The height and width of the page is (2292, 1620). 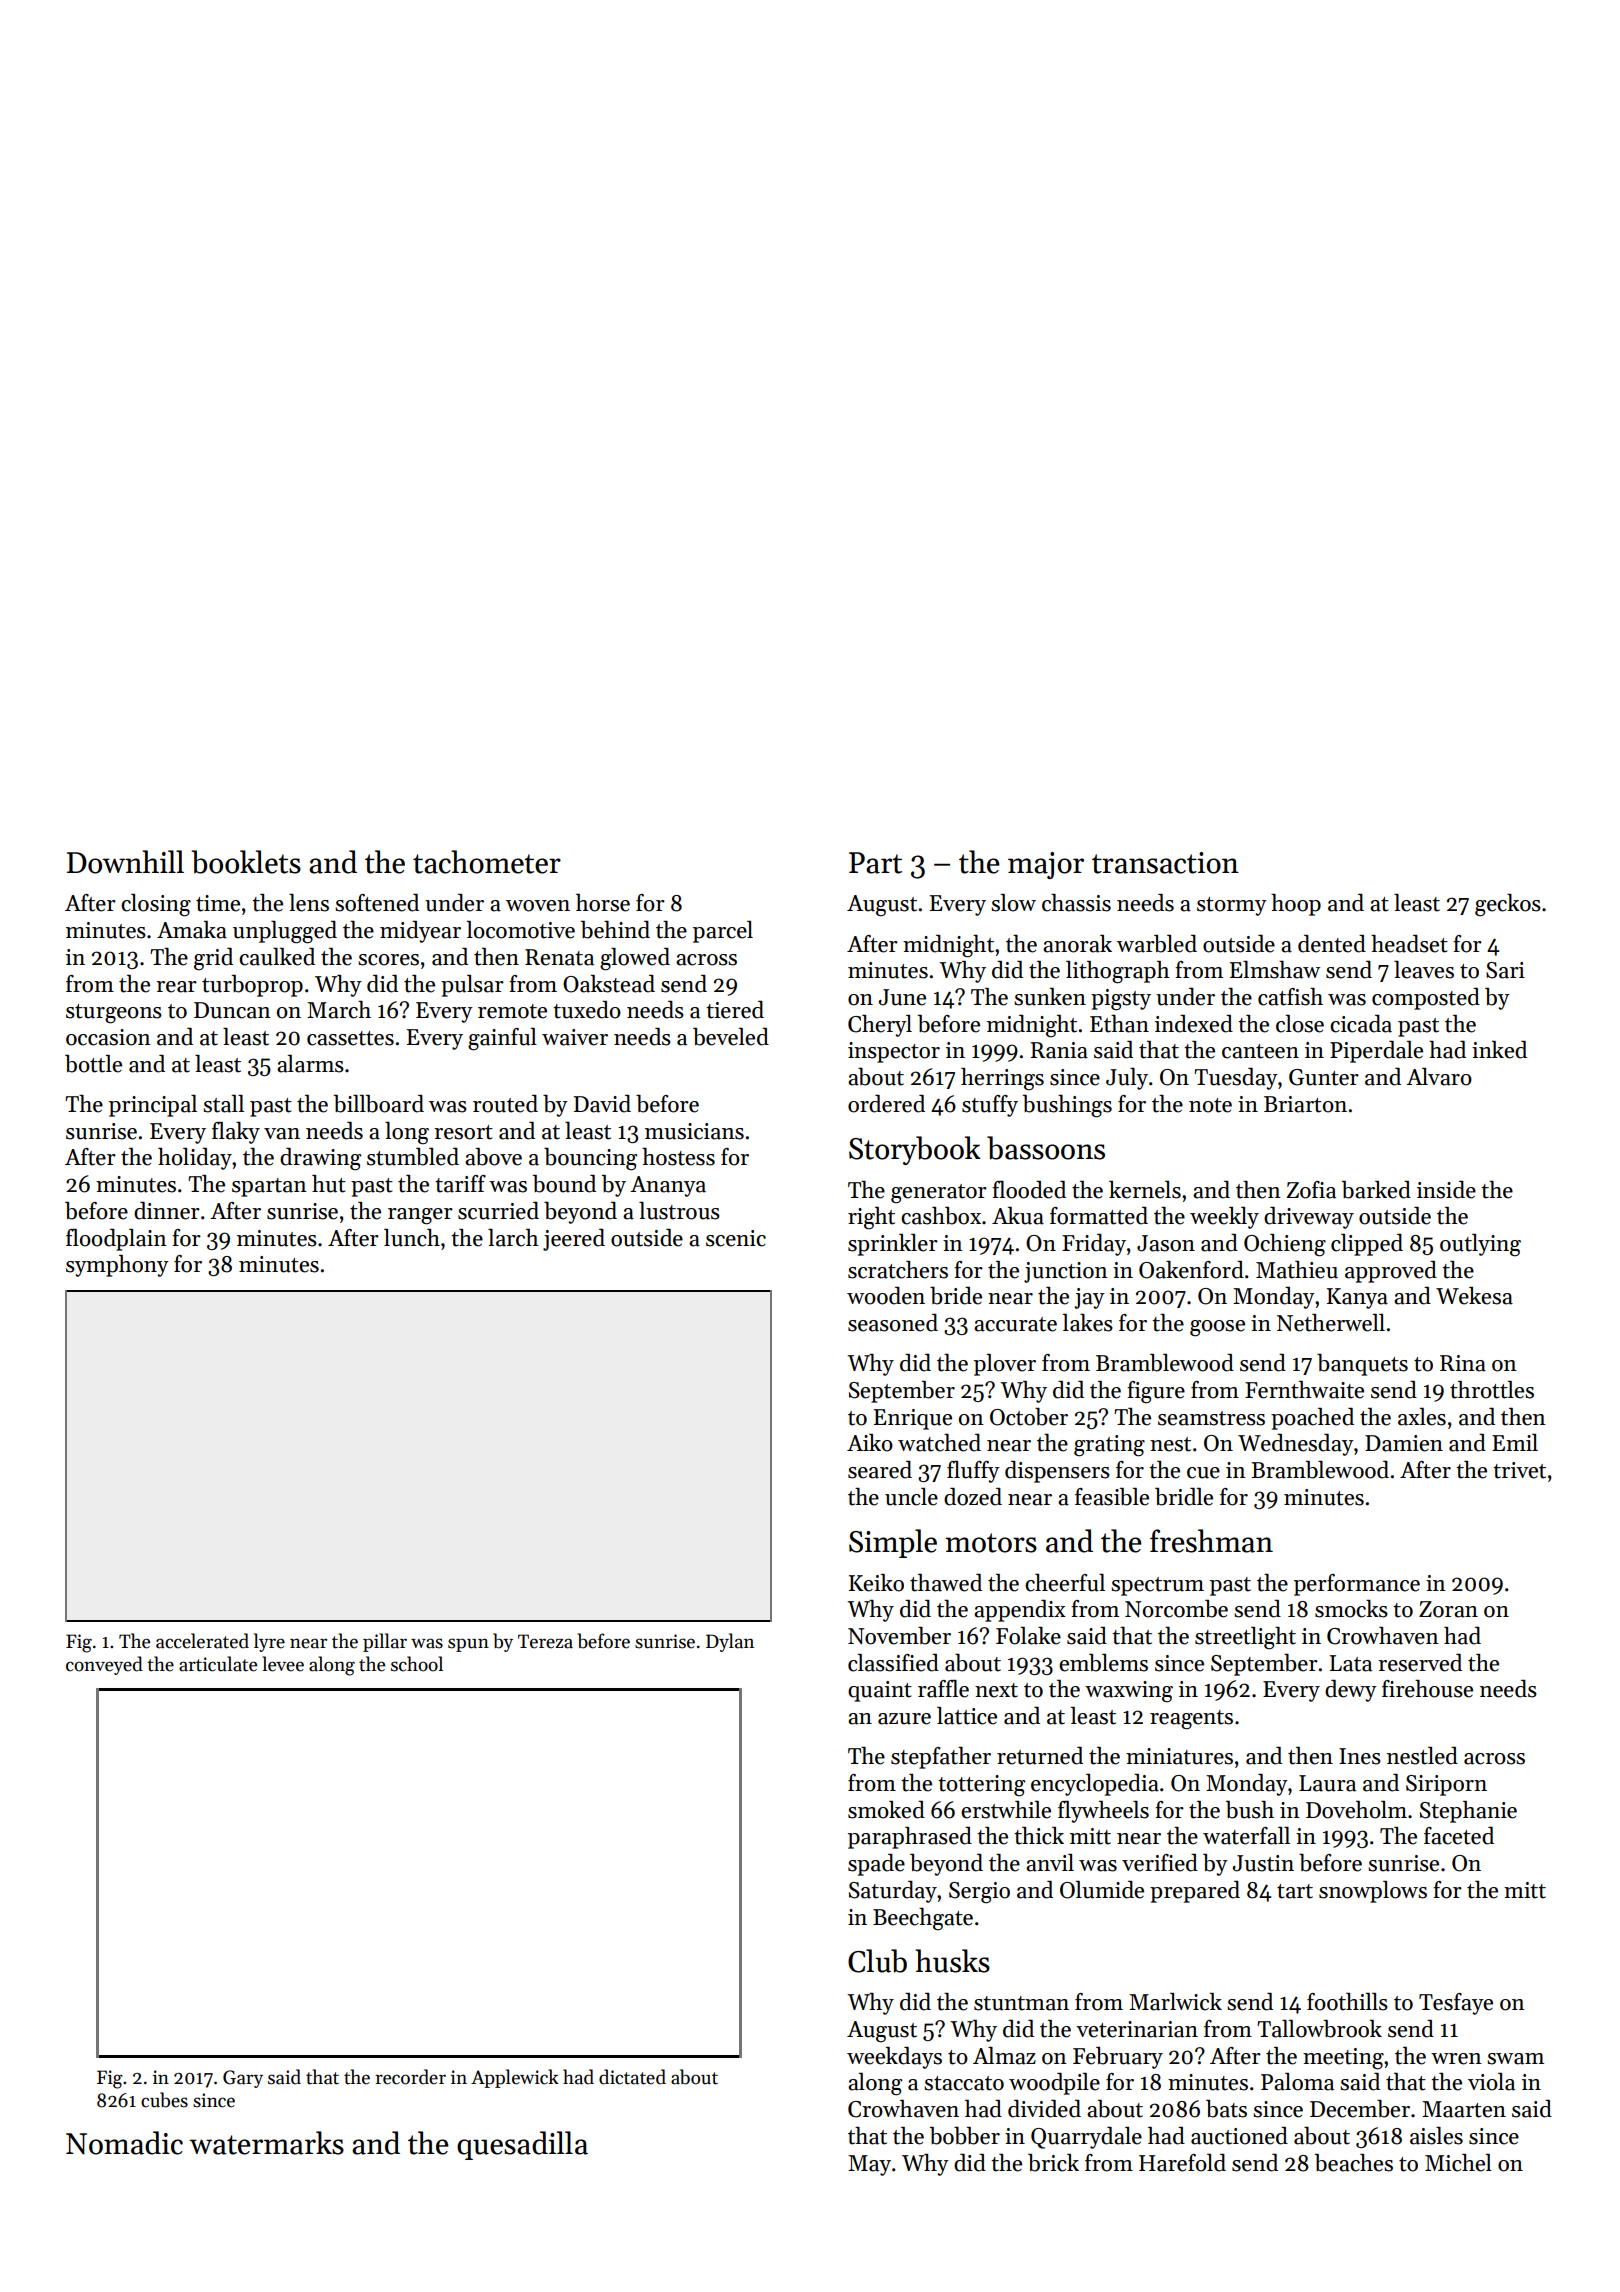 I want to click on dozed, so click(x=973, y=1497).
